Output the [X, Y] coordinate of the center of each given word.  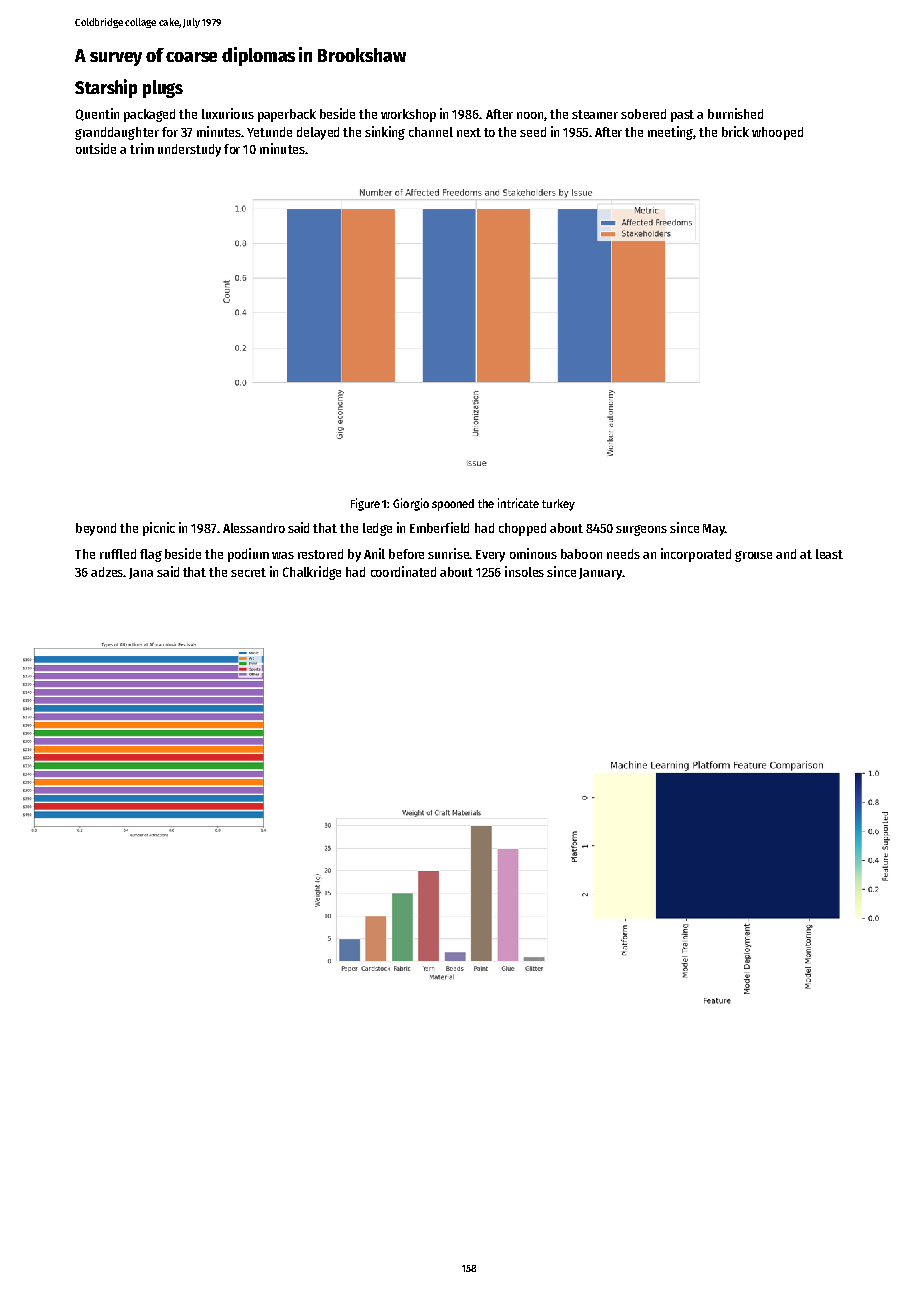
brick [735, 131]
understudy [189, 150]
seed [533, 132]
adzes [107, 572]
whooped [777, 133]
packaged [149, 115]
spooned [453, 505]
